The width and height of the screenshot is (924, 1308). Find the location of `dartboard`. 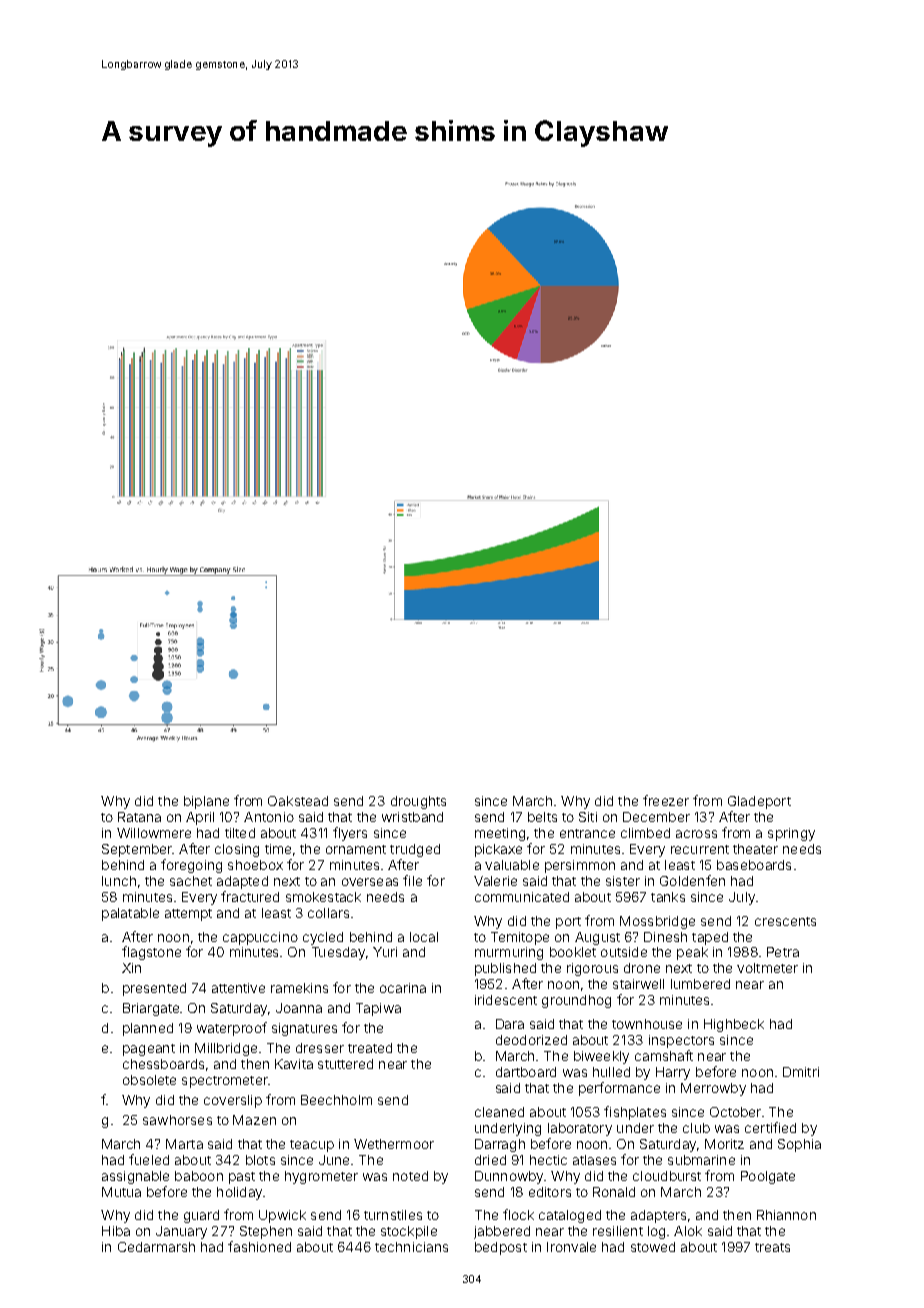

dartboard is located at coordinates (526, 1072).
